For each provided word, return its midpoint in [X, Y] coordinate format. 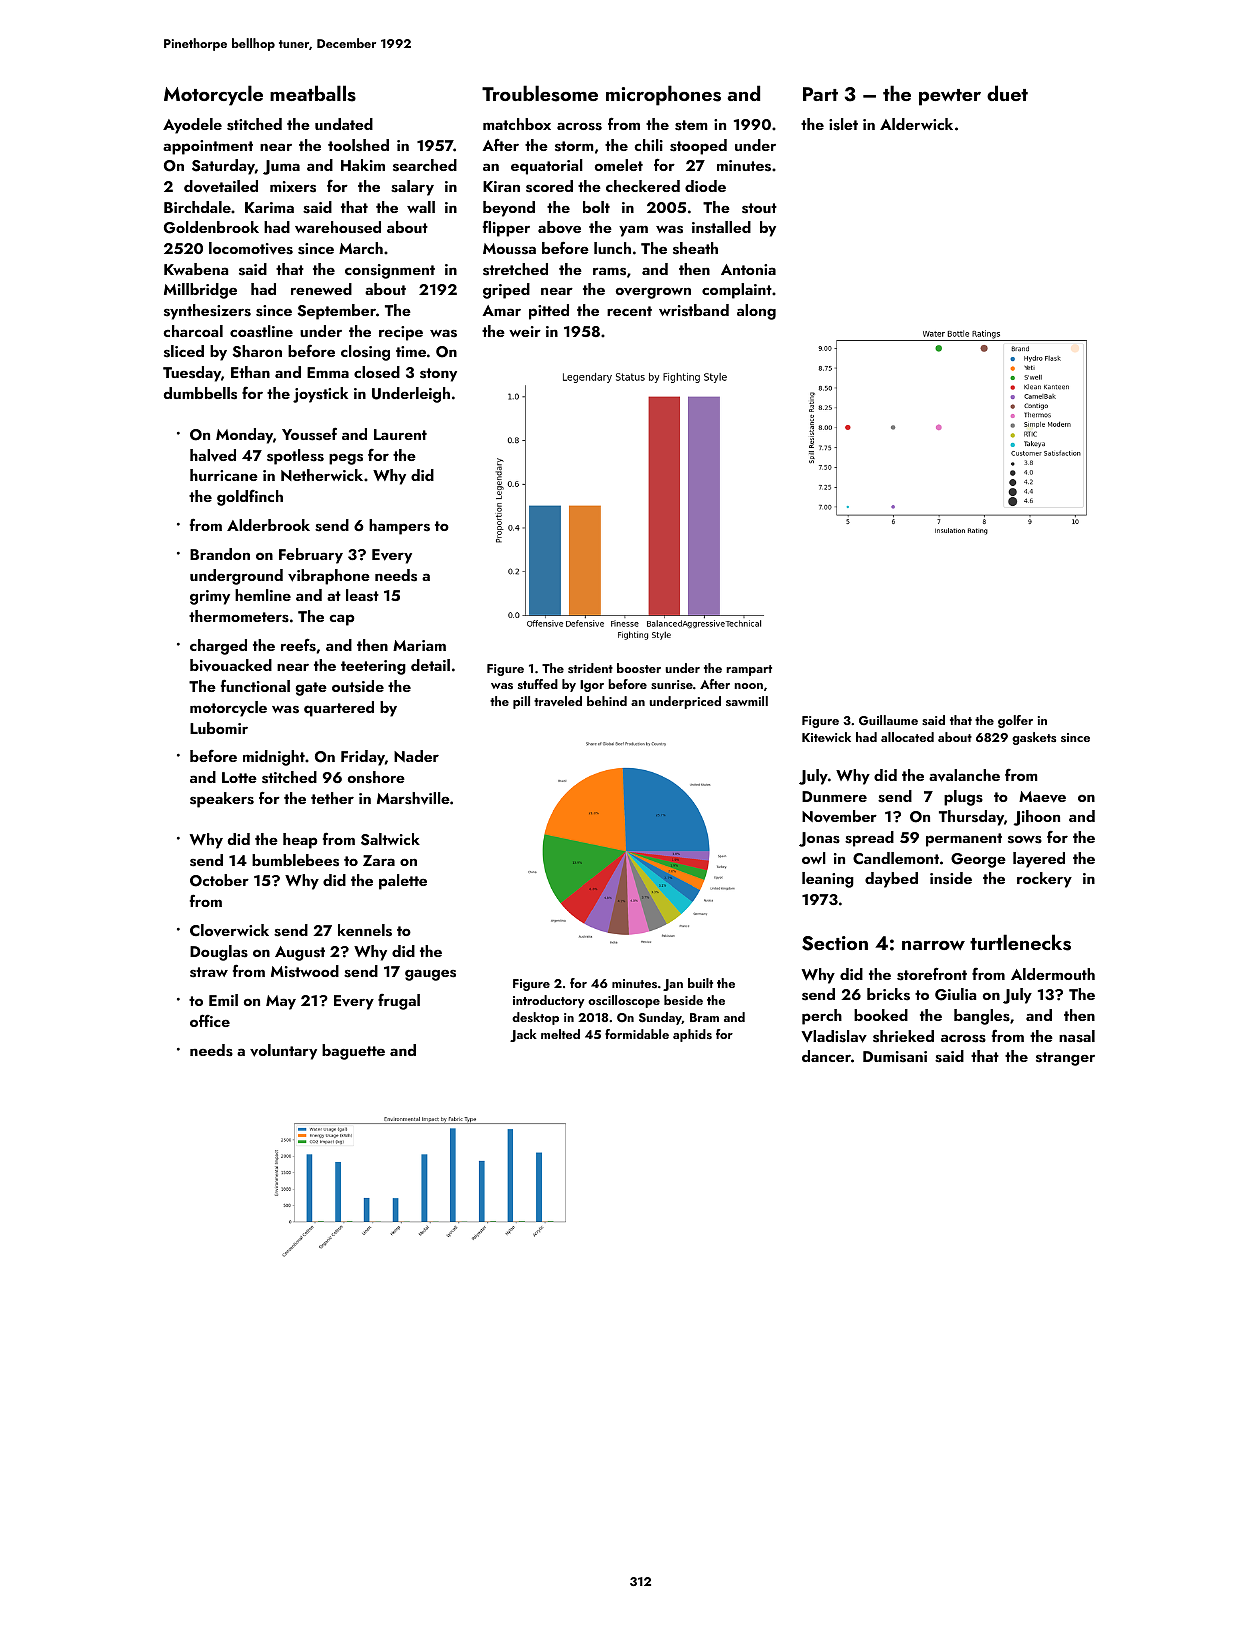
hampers [399, 527]
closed [377, 372]
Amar [501, 310]
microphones [663, 95]
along [756, 312]
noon [748, 686]
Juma [281, 167]
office [210, 1020]
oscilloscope [624, 1001]
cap [342, 620]
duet [1007, 93]
